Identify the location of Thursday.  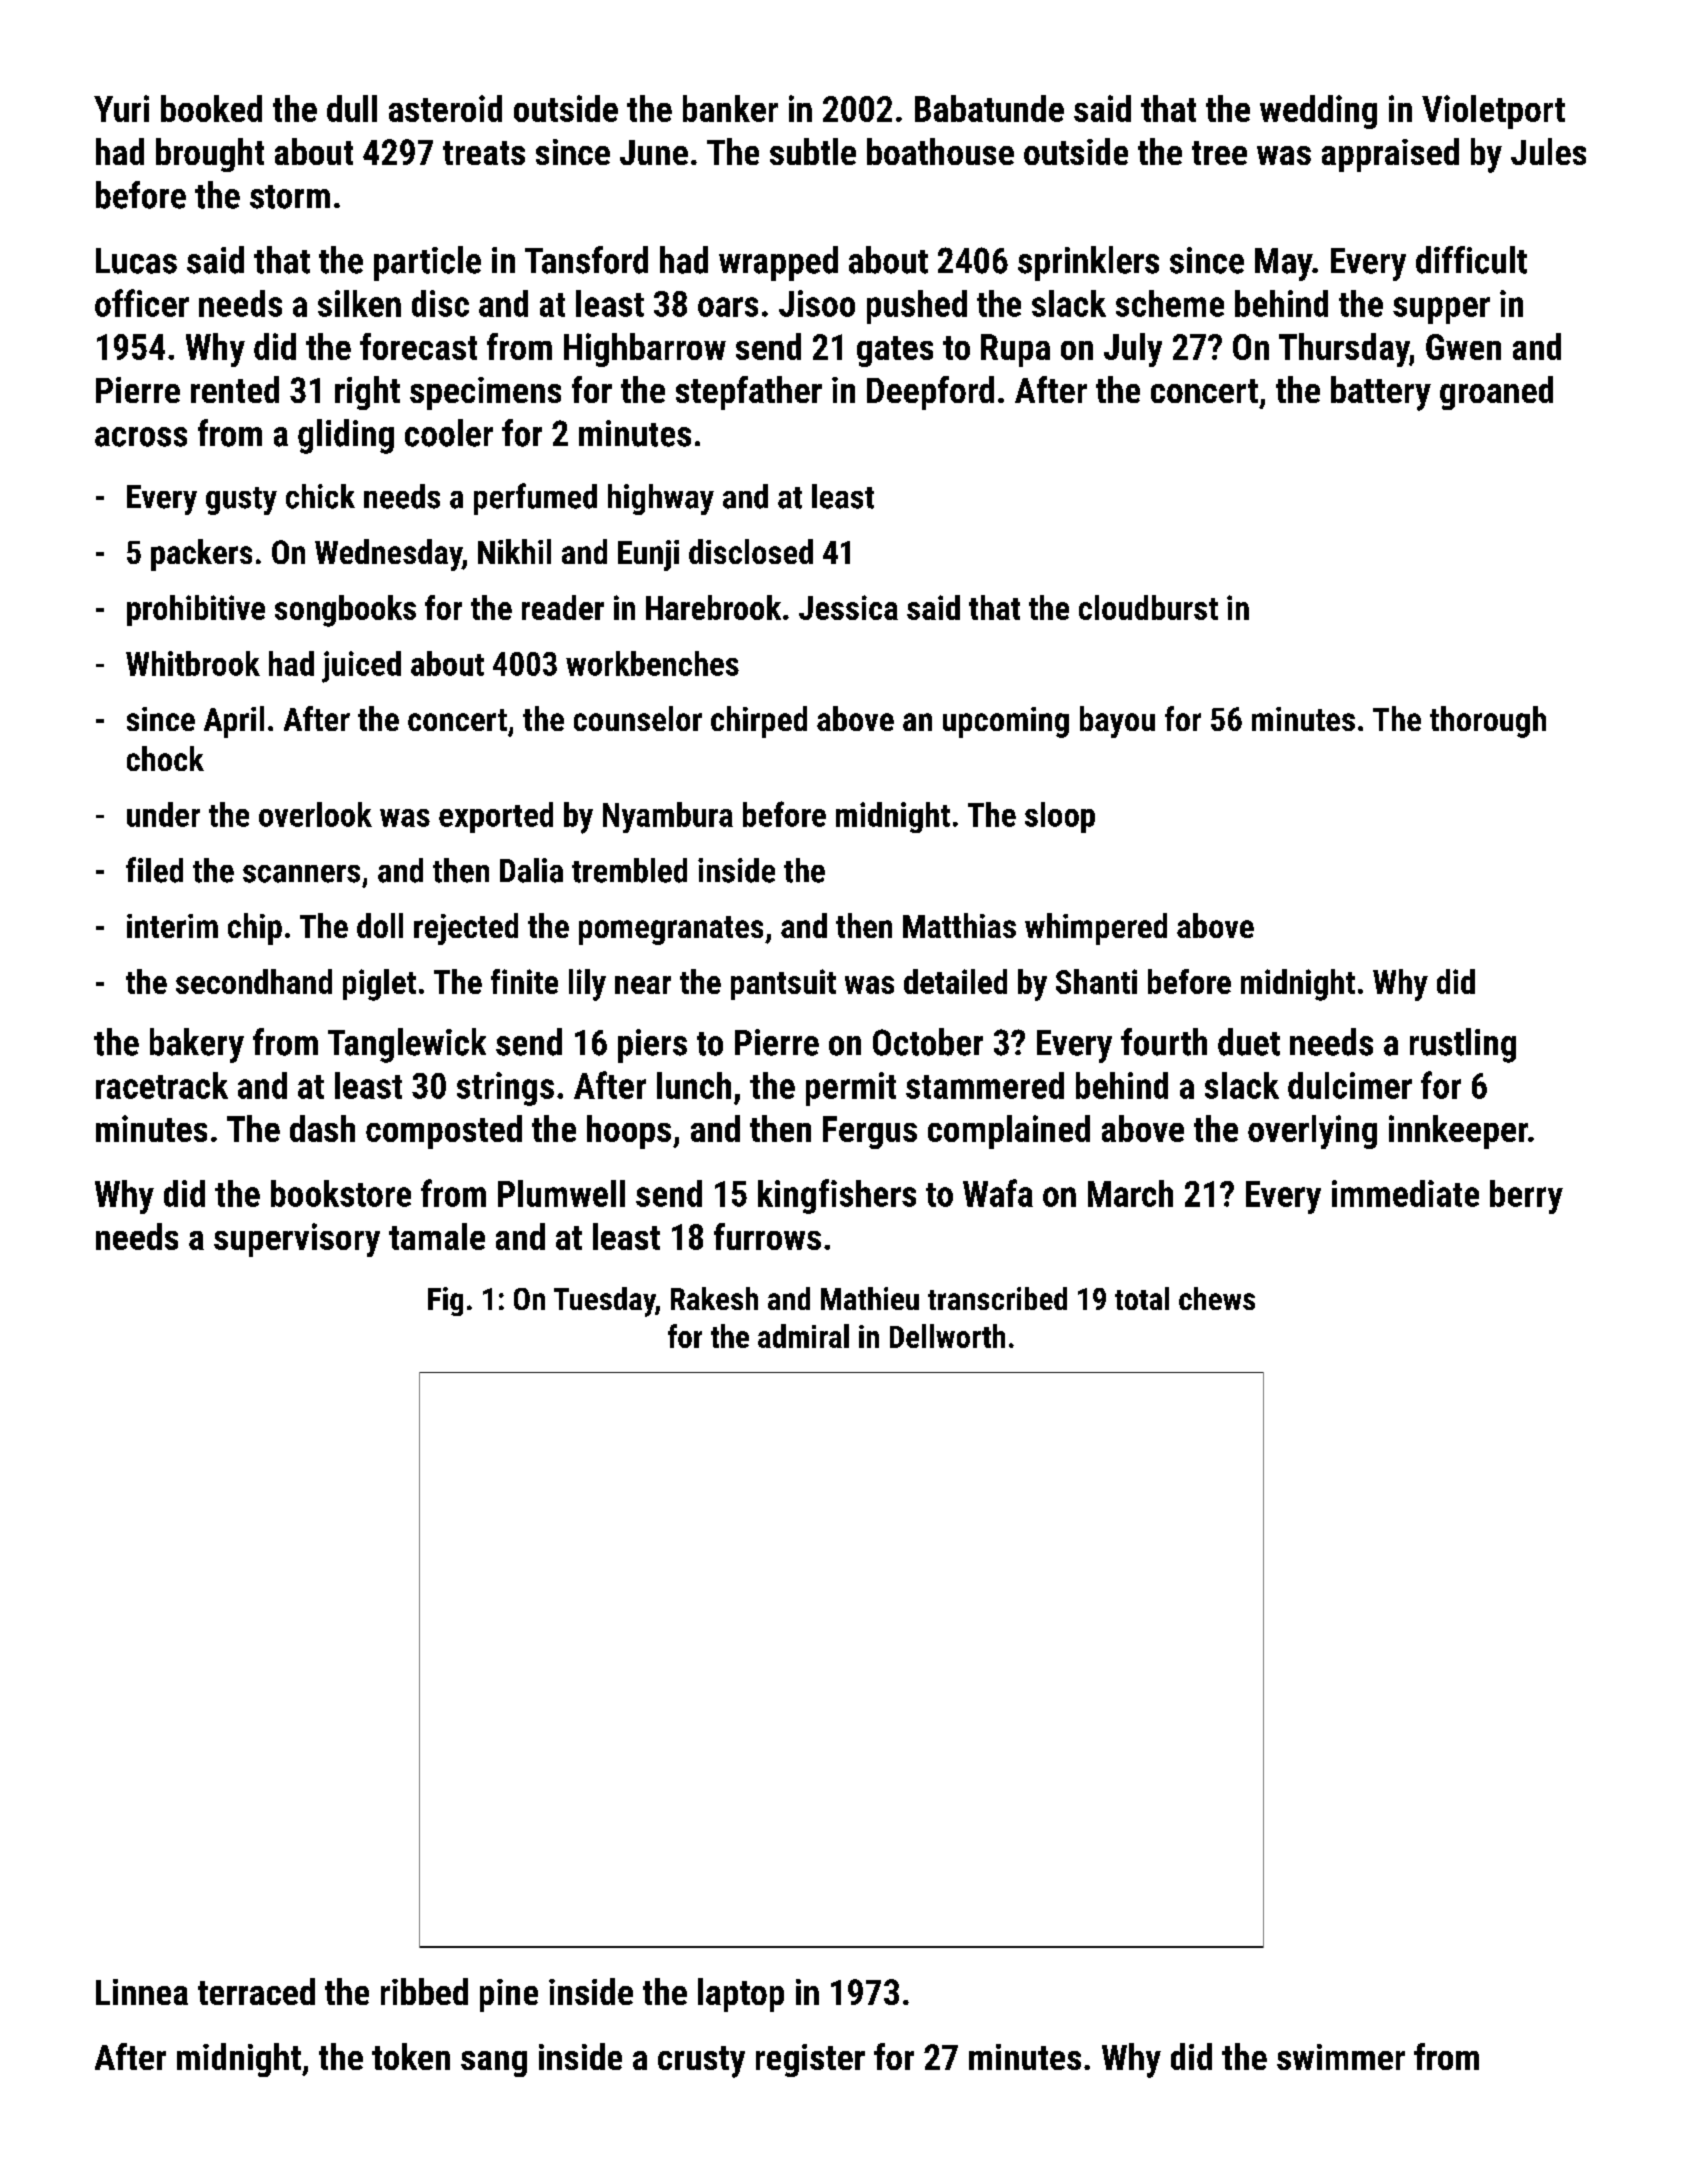
(1344, 350).
